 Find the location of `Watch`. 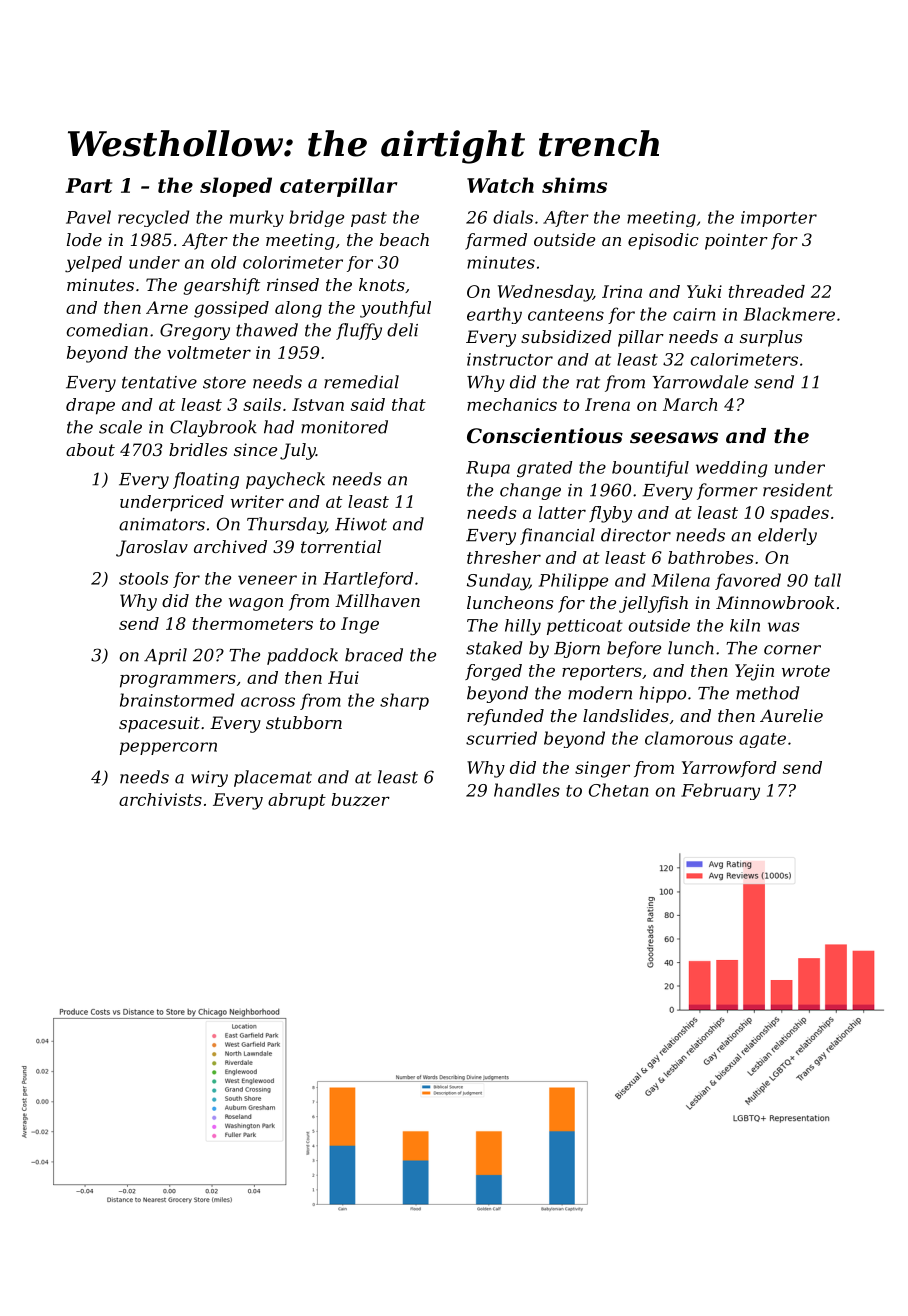

Watch is located at coordinates (500, 185).
